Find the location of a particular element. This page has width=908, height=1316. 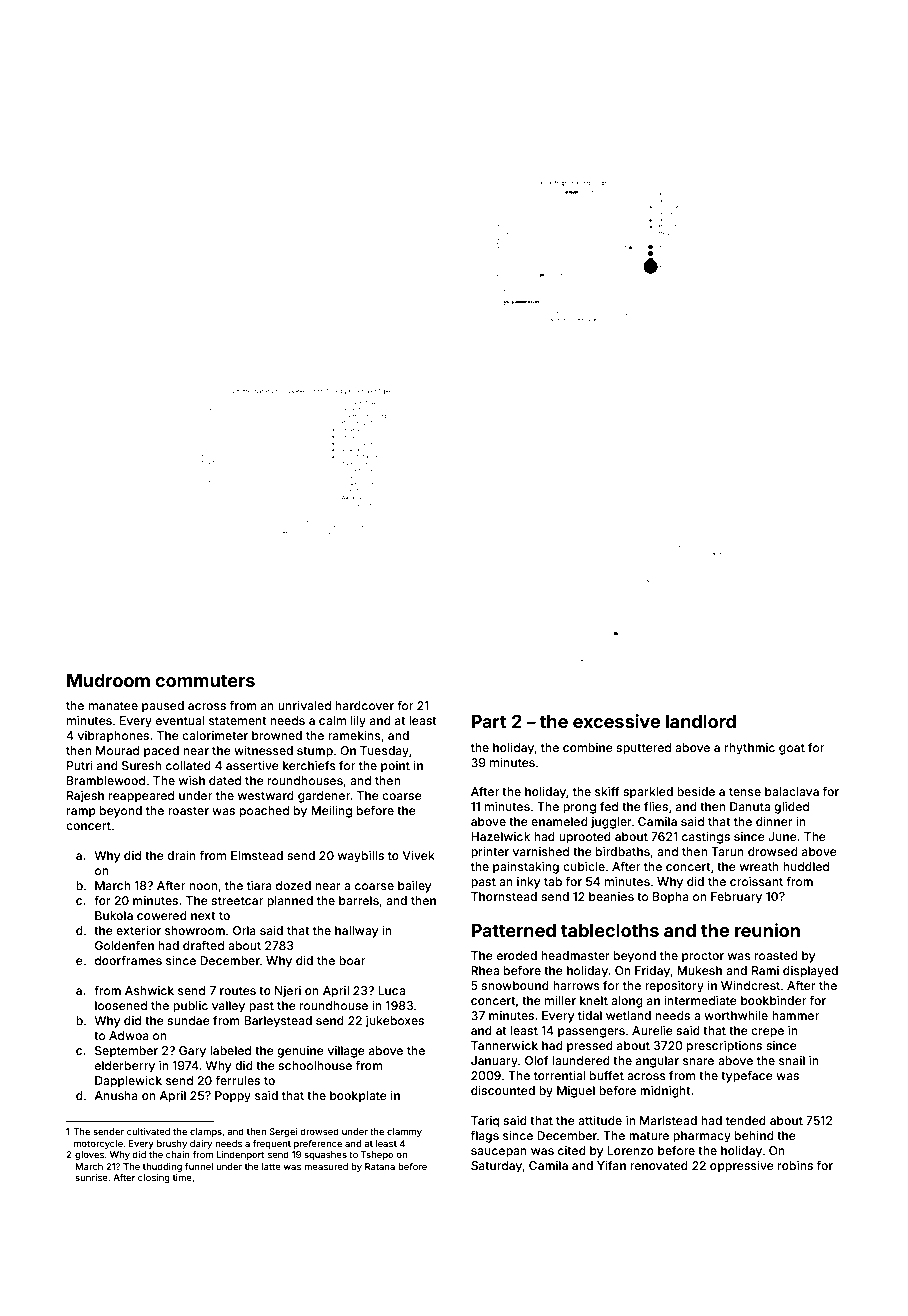

loosened is located at coordinates (121, 1005).
